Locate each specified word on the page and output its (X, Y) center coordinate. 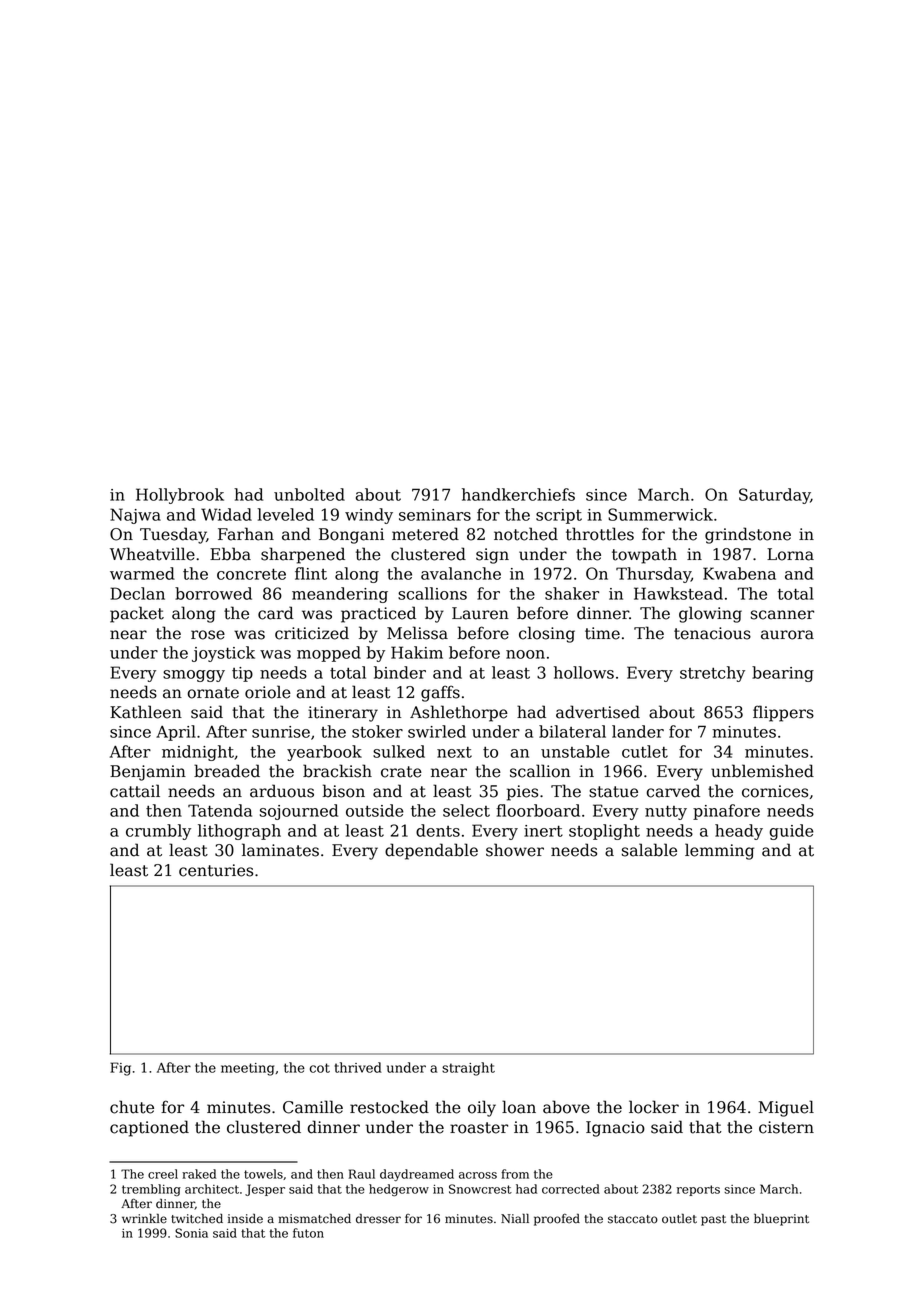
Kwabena (739, 573)
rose (208, 635)
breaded (227, 771)
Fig (120, 1069)
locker (654, 1107)
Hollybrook (180, 496)
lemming (719, 851)
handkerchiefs (518, 494)
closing (547, 634)
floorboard (538, 810)
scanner (782, 615)
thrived (358, 1067)
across (478, 1175)
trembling (151, 1190)
